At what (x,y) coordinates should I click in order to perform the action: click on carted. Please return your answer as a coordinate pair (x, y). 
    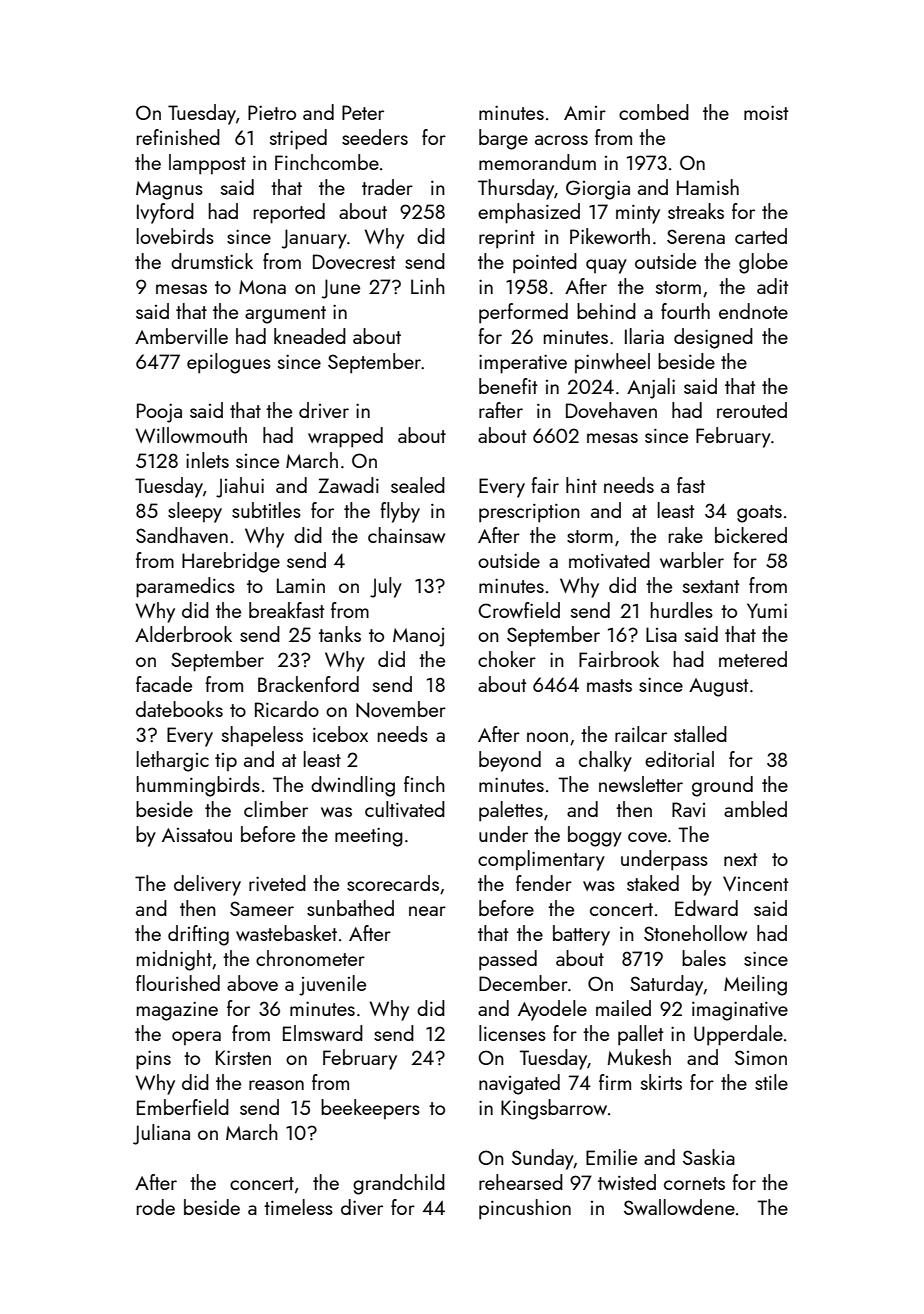
    Looking at the image, I should click on (761, 236).
